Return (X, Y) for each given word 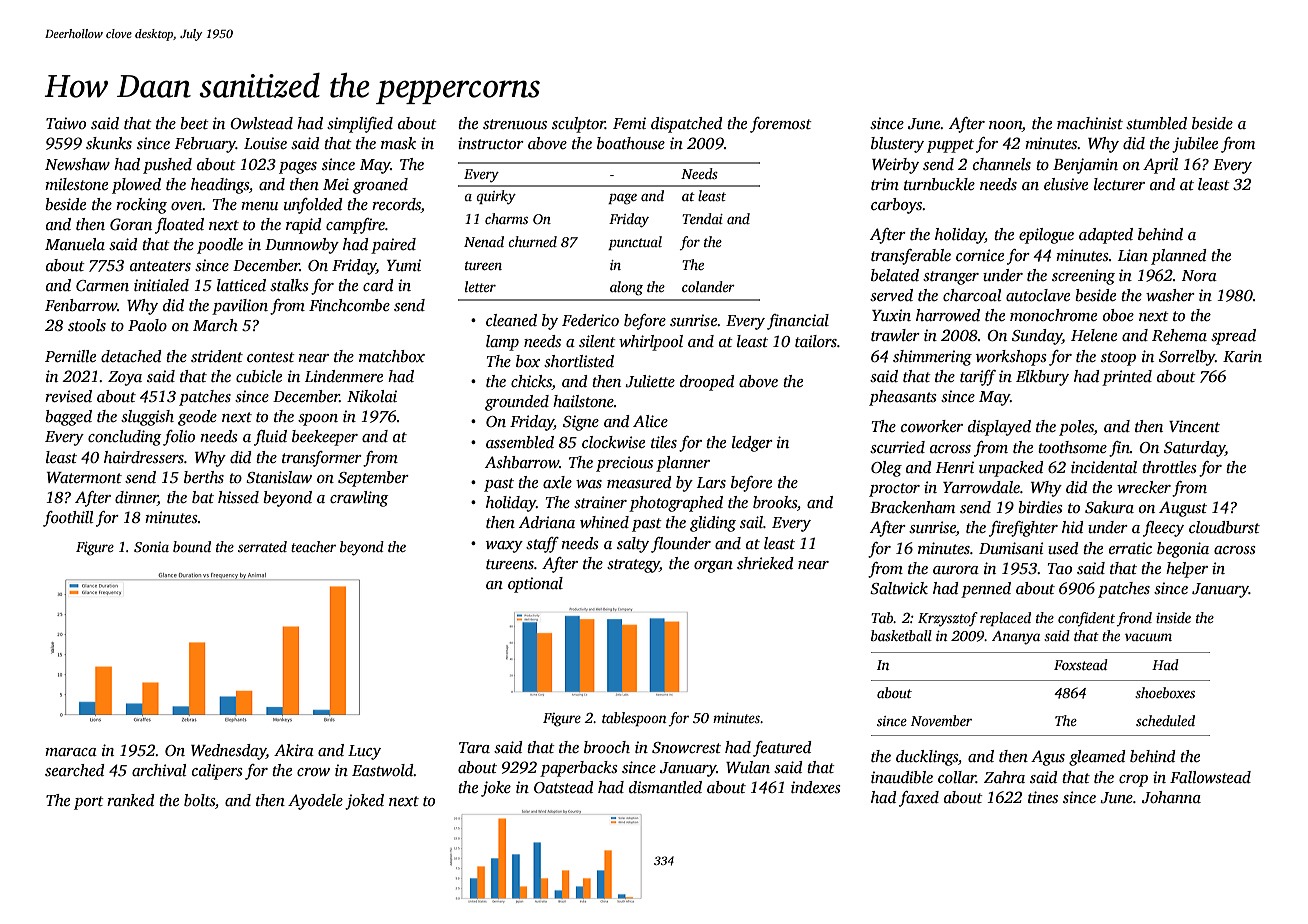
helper (1187, 570)
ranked (131, 800)
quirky (496, 197)
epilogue (1046, 236)
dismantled (665, 787)
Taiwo (66, 123)
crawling (359, 499)
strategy (633, 566)
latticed (241, 285)
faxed (919, 799)
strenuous (515, 124)
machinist (1090, 123)
